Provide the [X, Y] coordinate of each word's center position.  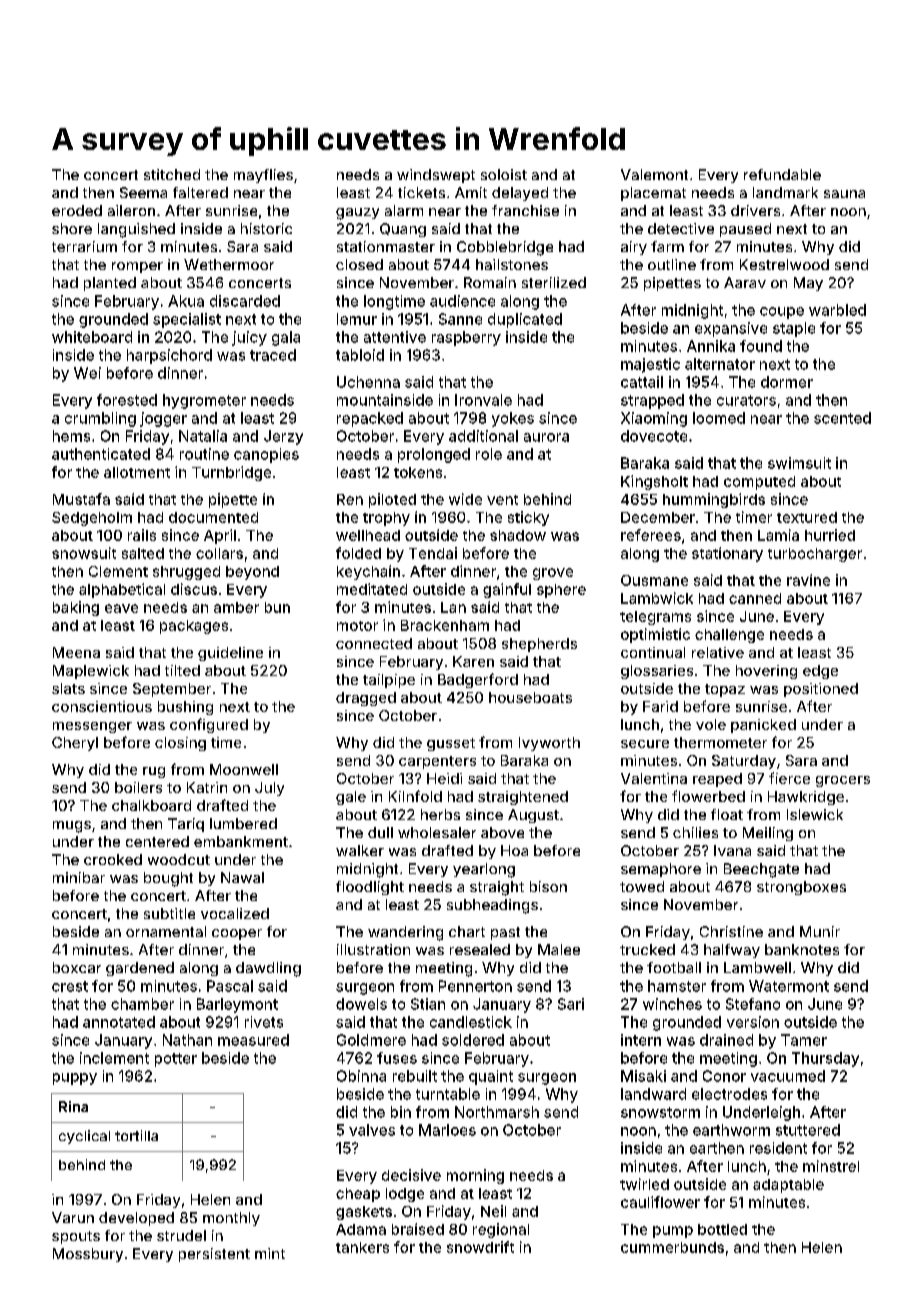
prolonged [434, 455]
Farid [660, 706]
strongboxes [801, 888]
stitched [172, 174]
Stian [428, 1004]
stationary [727, 554]
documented [213, 517]
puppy [75, 1079]
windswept [436, 176]
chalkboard [151, 805]
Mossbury [88, 1255]
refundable [782, 174]
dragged [366, 699]
